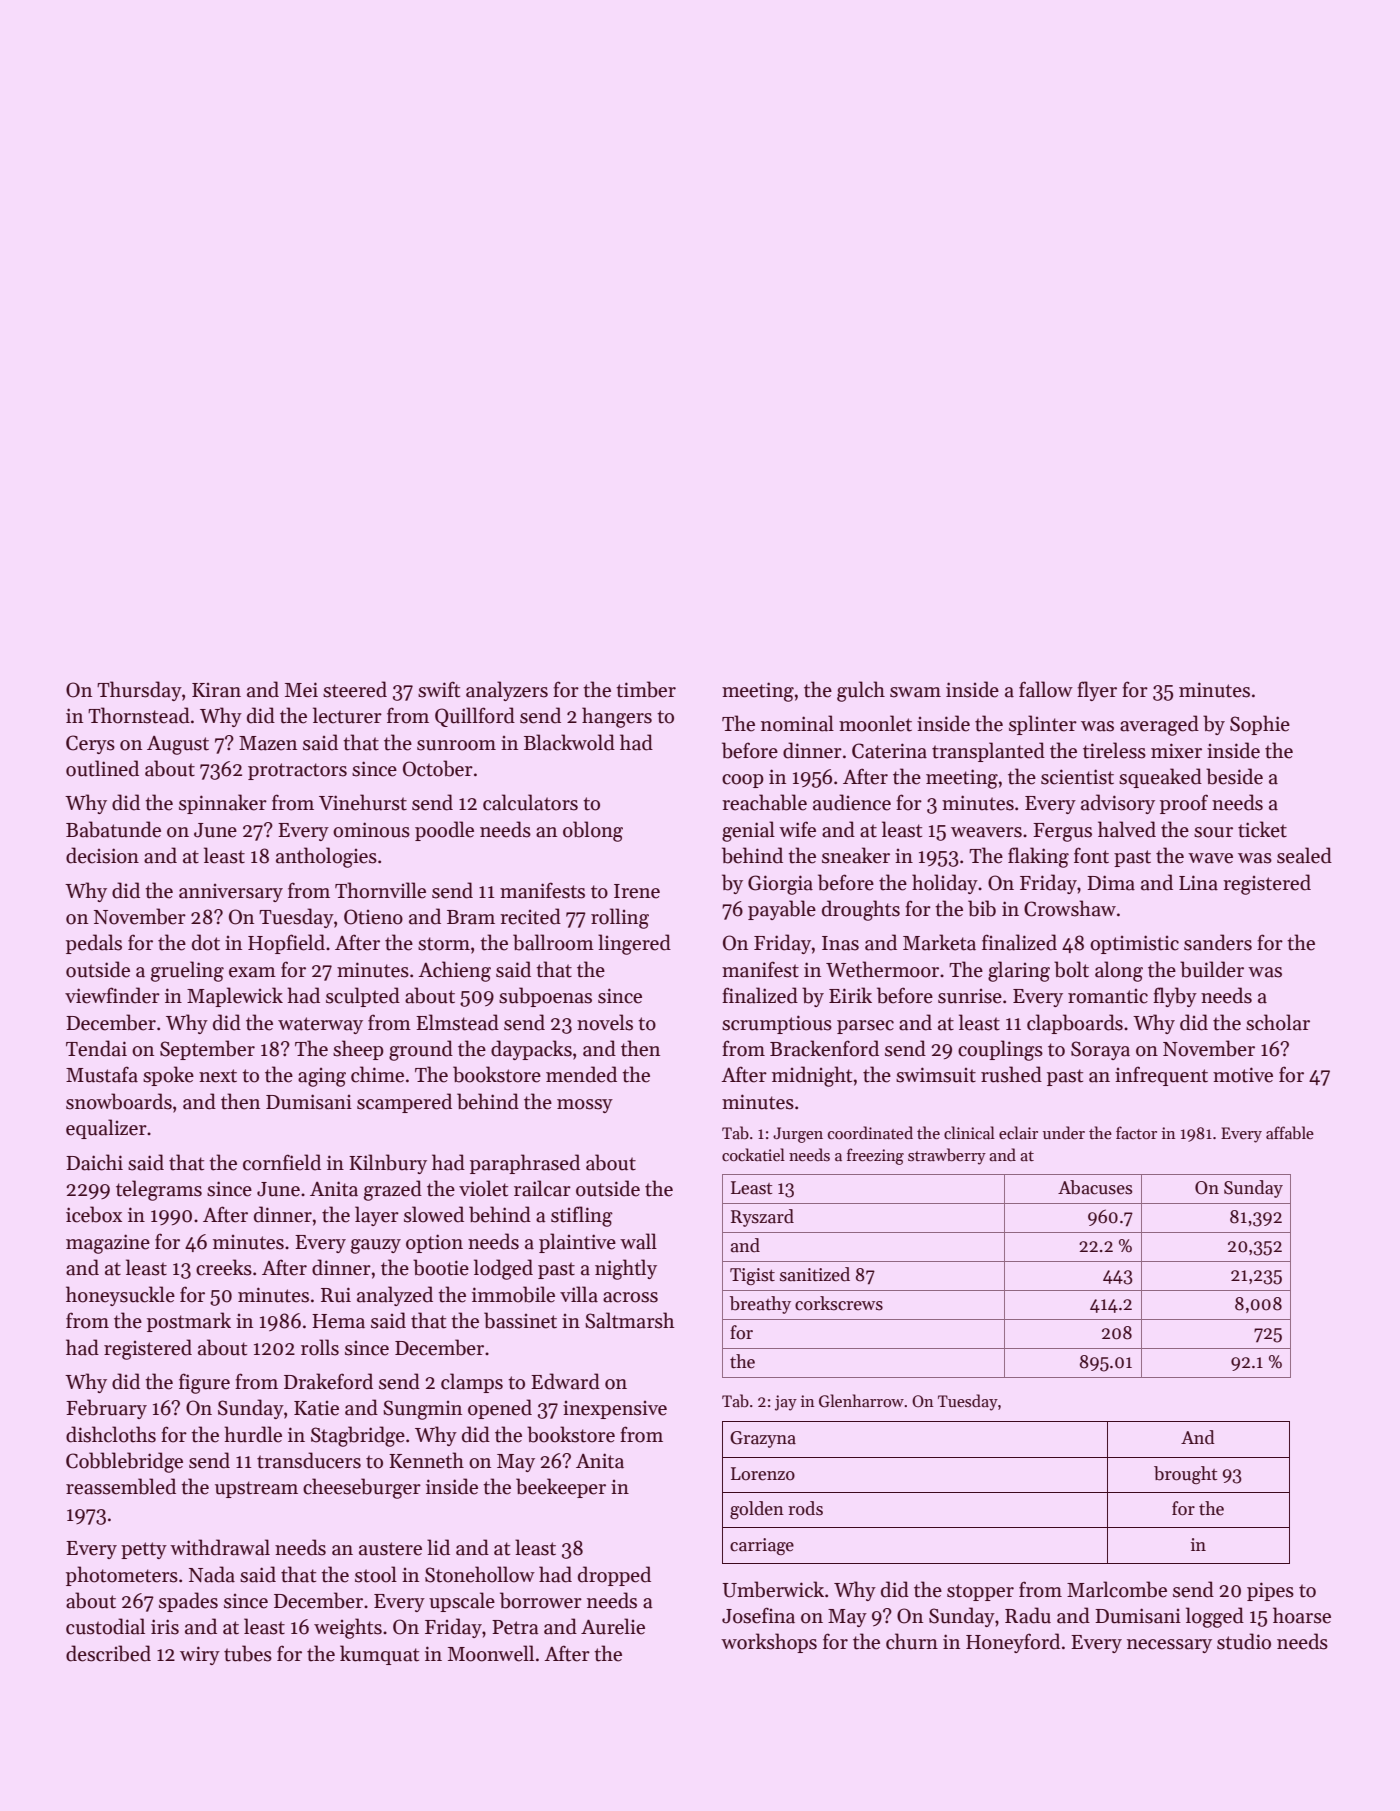 Image resolution: width=1400 pixels, height=1811 pixels. What do you see at coordinates (1038, 857) in the document?
I see `flaking` at bounding box center [1038, 857].
